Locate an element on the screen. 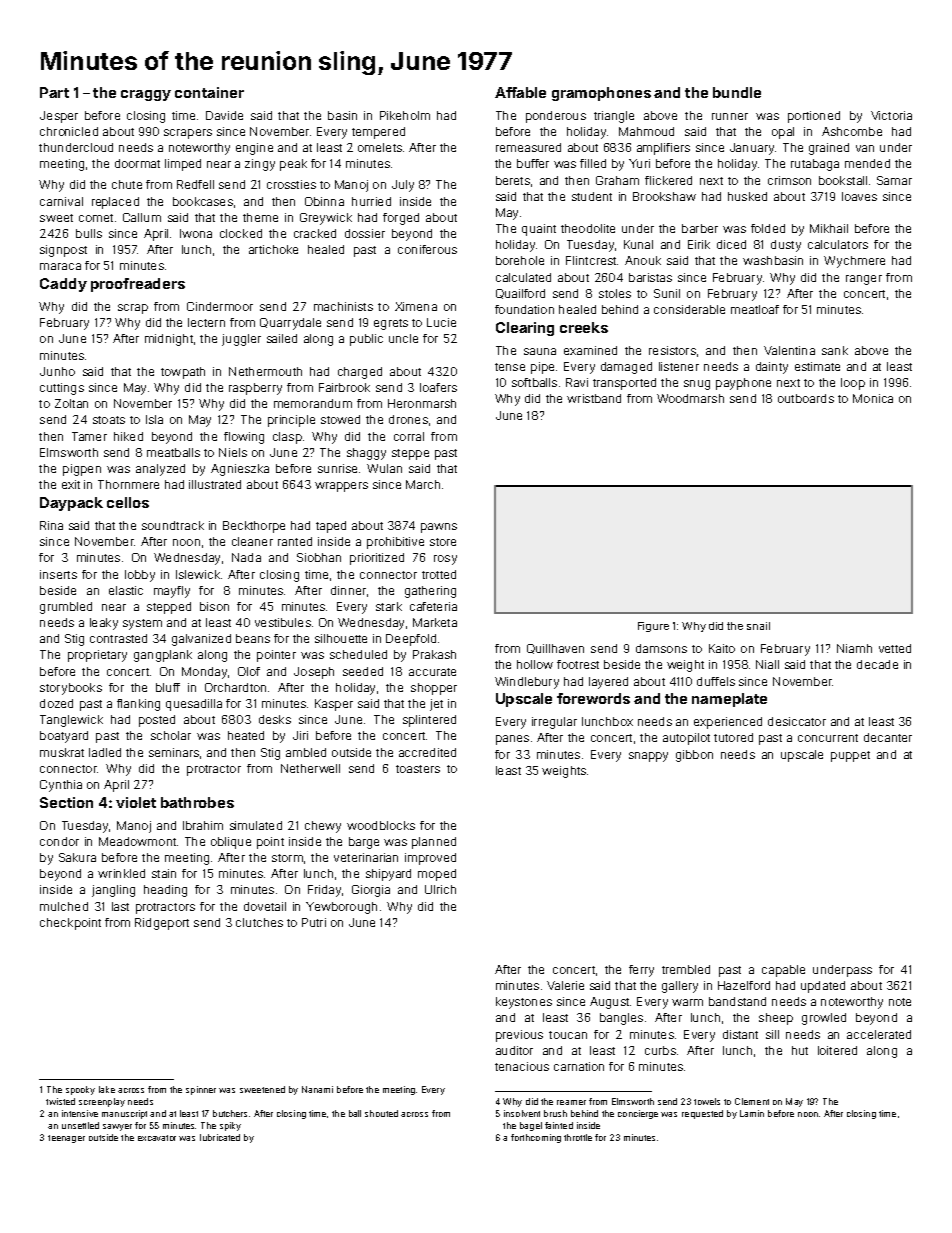 This screenshot has height=1233, width=952. Monica is located at coordinates (873, 398).
